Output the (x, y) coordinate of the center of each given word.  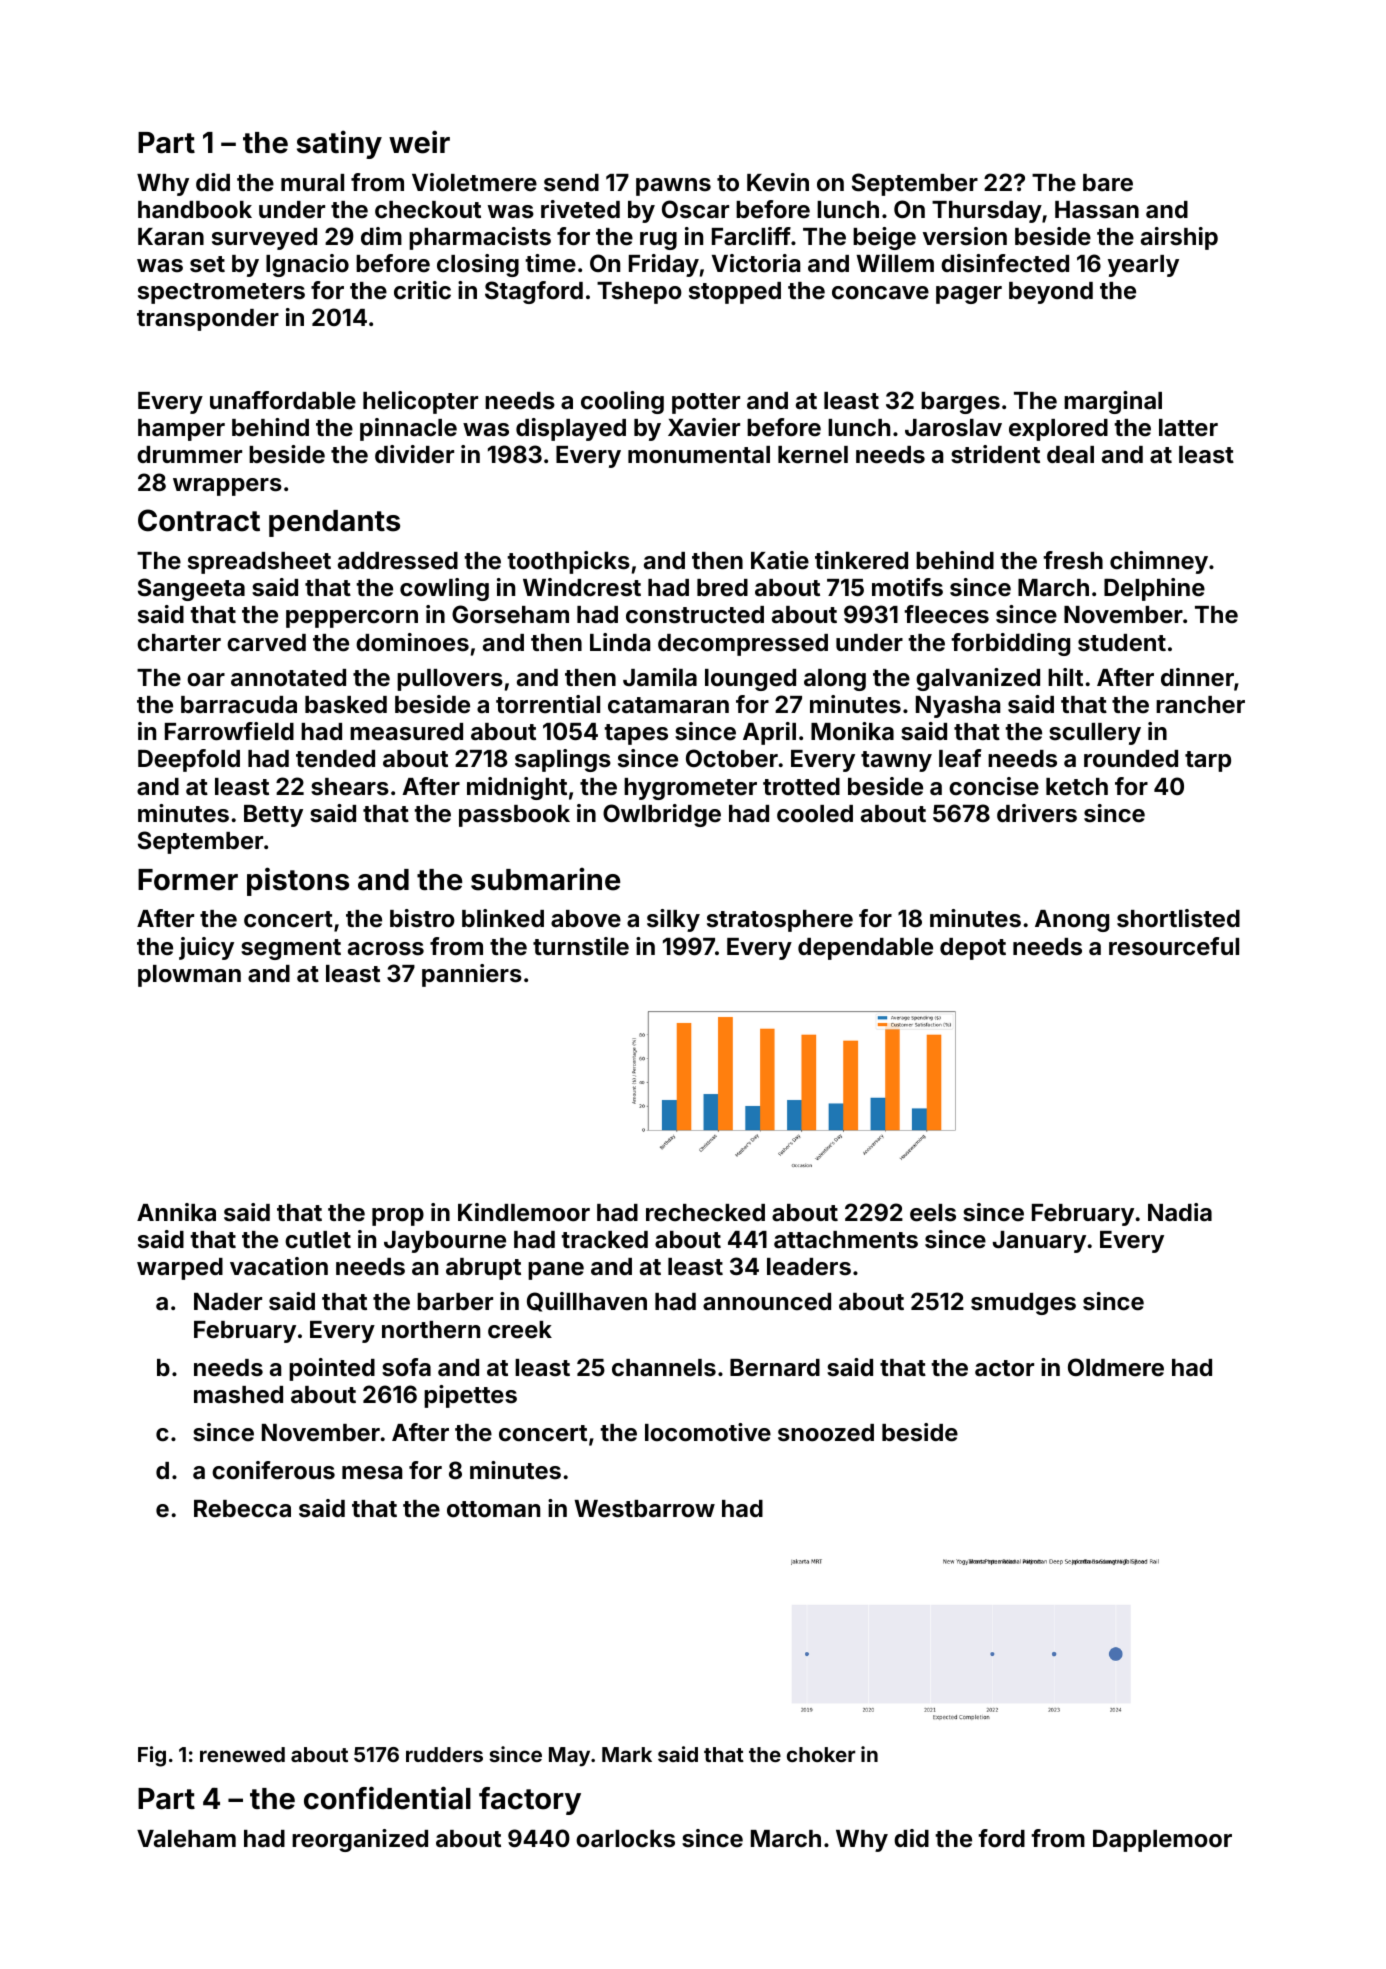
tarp (1208, 761)
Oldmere (1116, 1367)
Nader (228, 1302)
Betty (273, 816)
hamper (181, 430)
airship (1179, 238)
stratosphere (780, 921)
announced (767, 1302)
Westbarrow (644, 1509)
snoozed (826, 1433)
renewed (242, 1754)
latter (1188, 428)
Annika (176, 1212)
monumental (699, 455)
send (571, 183)
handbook (195, 210)
